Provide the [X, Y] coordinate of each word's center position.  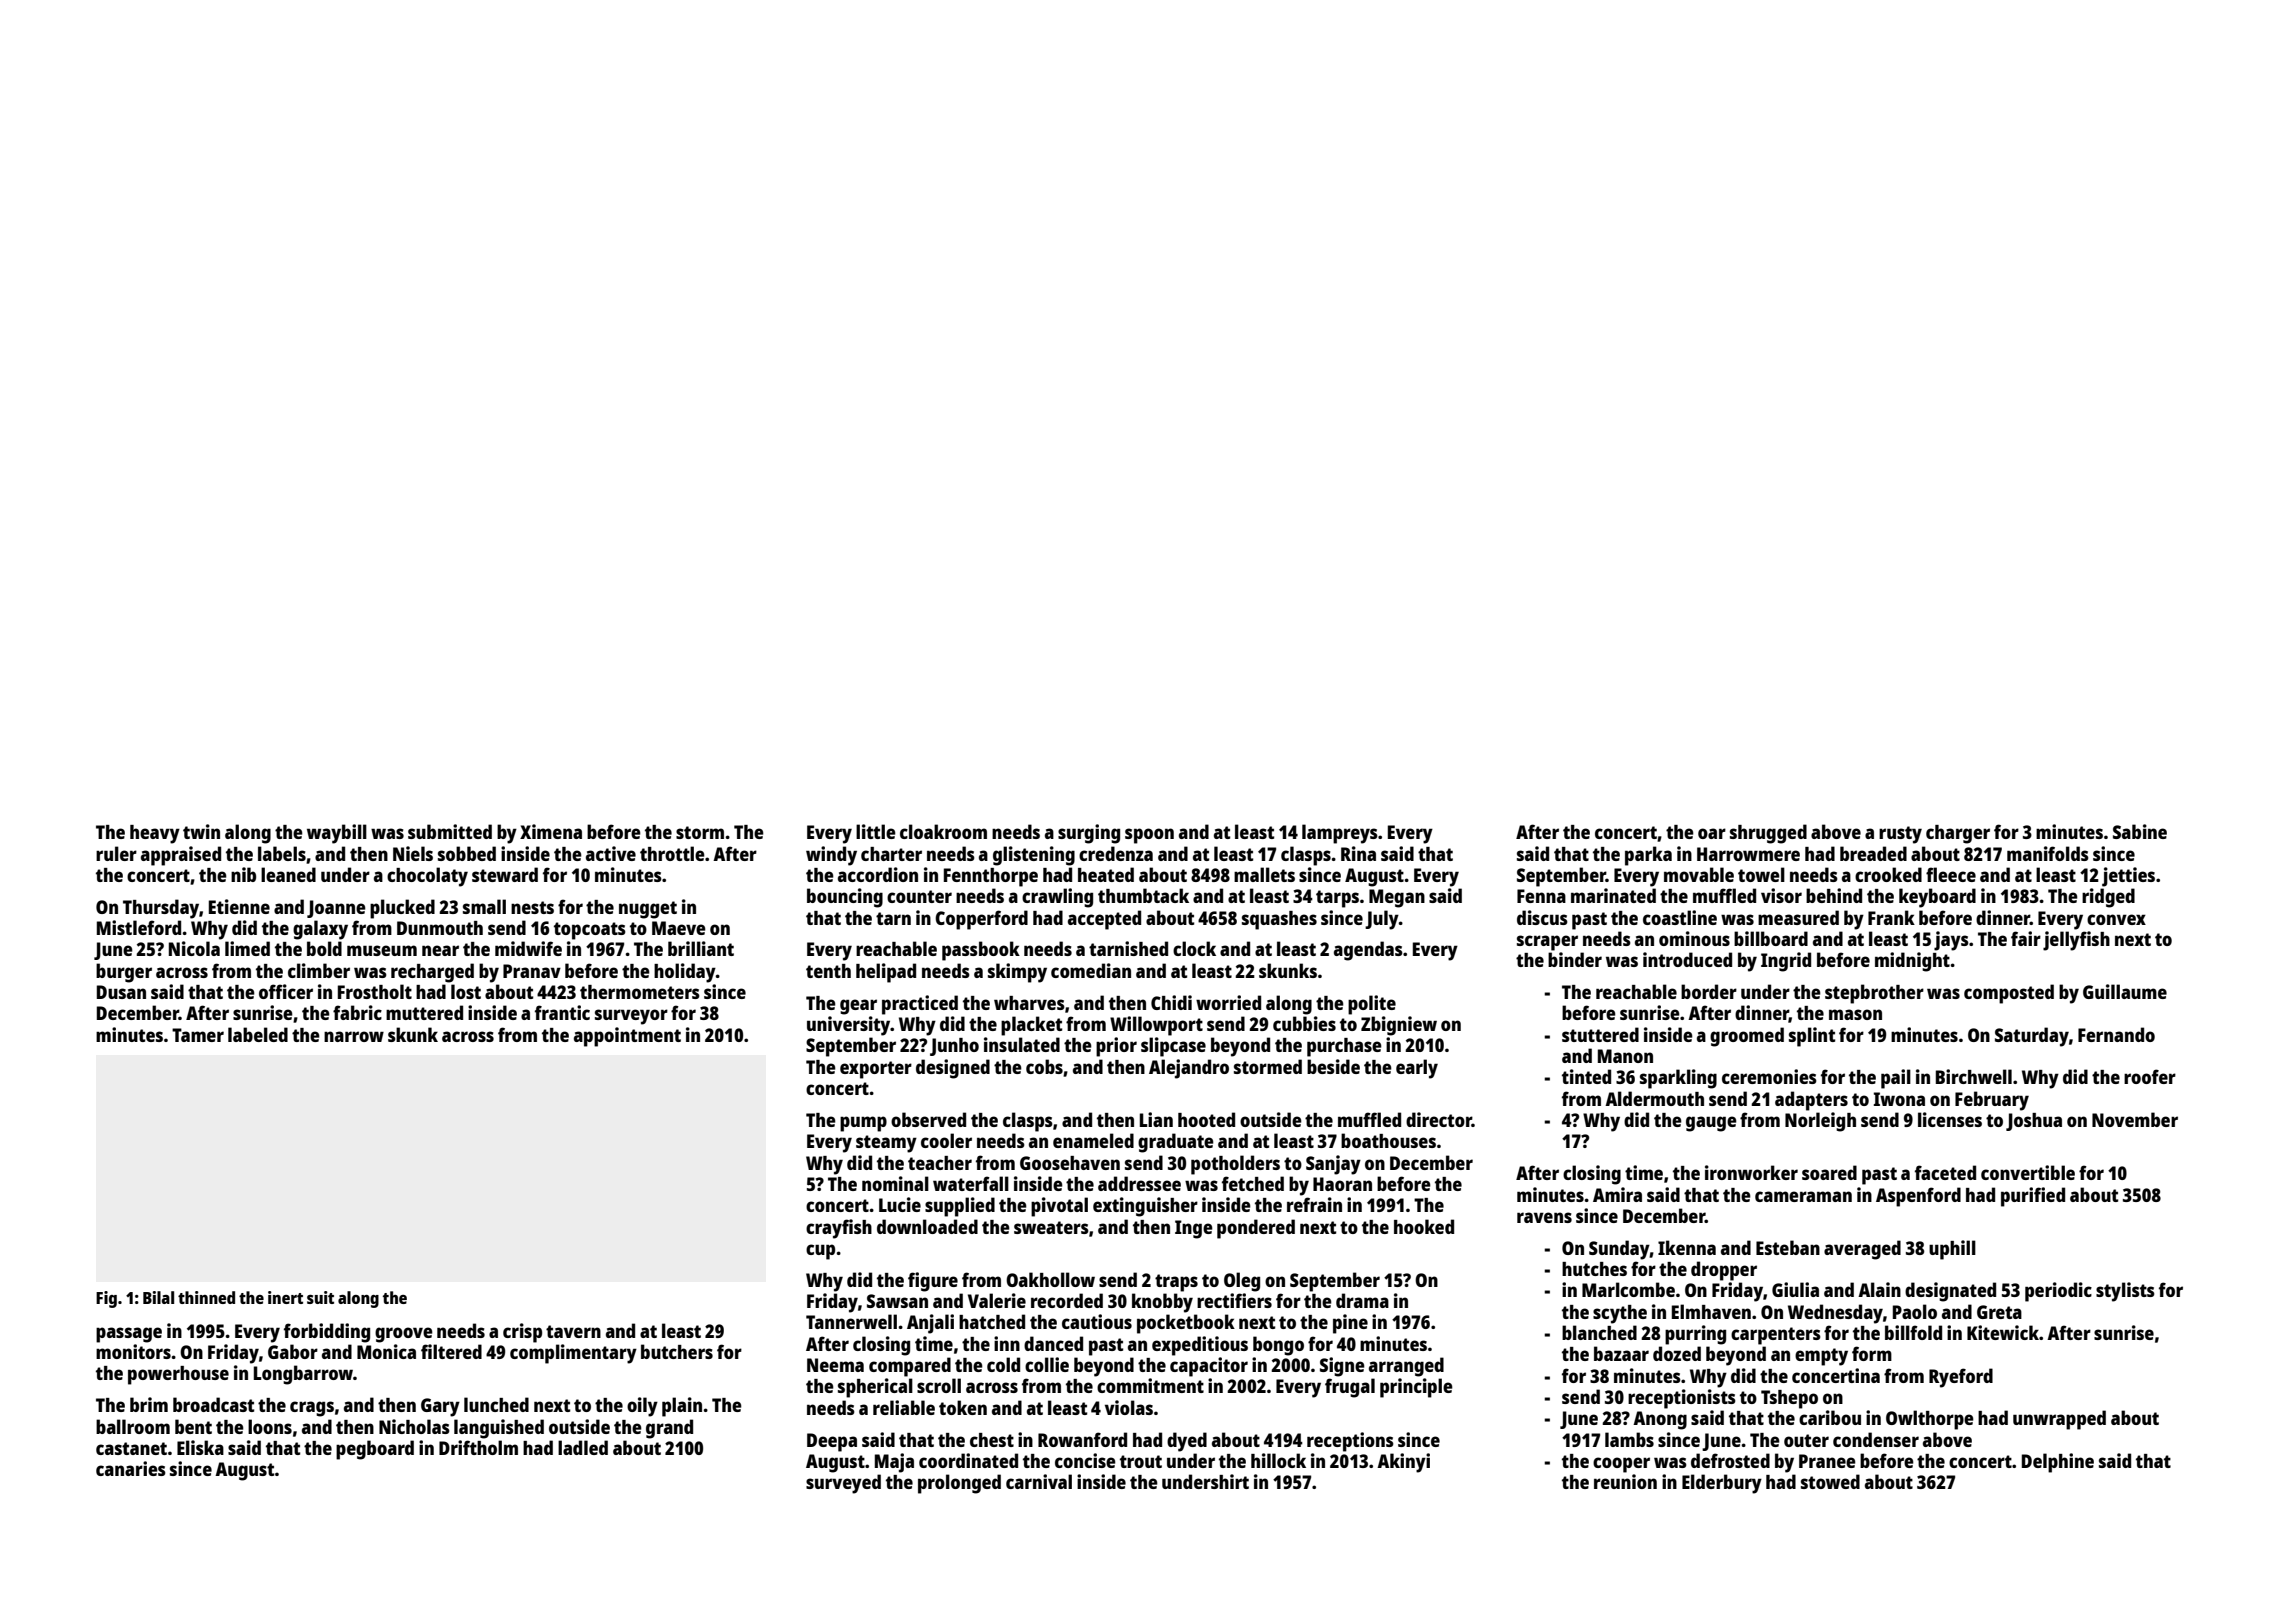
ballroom [133, 1426]
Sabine [2140, 831]
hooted [1206, 1119]
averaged [1862, 1250]
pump [863, 1124]
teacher [940, 1163]
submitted [450, 831]
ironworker [1751, 1172]
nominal [895, 1183]
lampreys [1340, 834]
